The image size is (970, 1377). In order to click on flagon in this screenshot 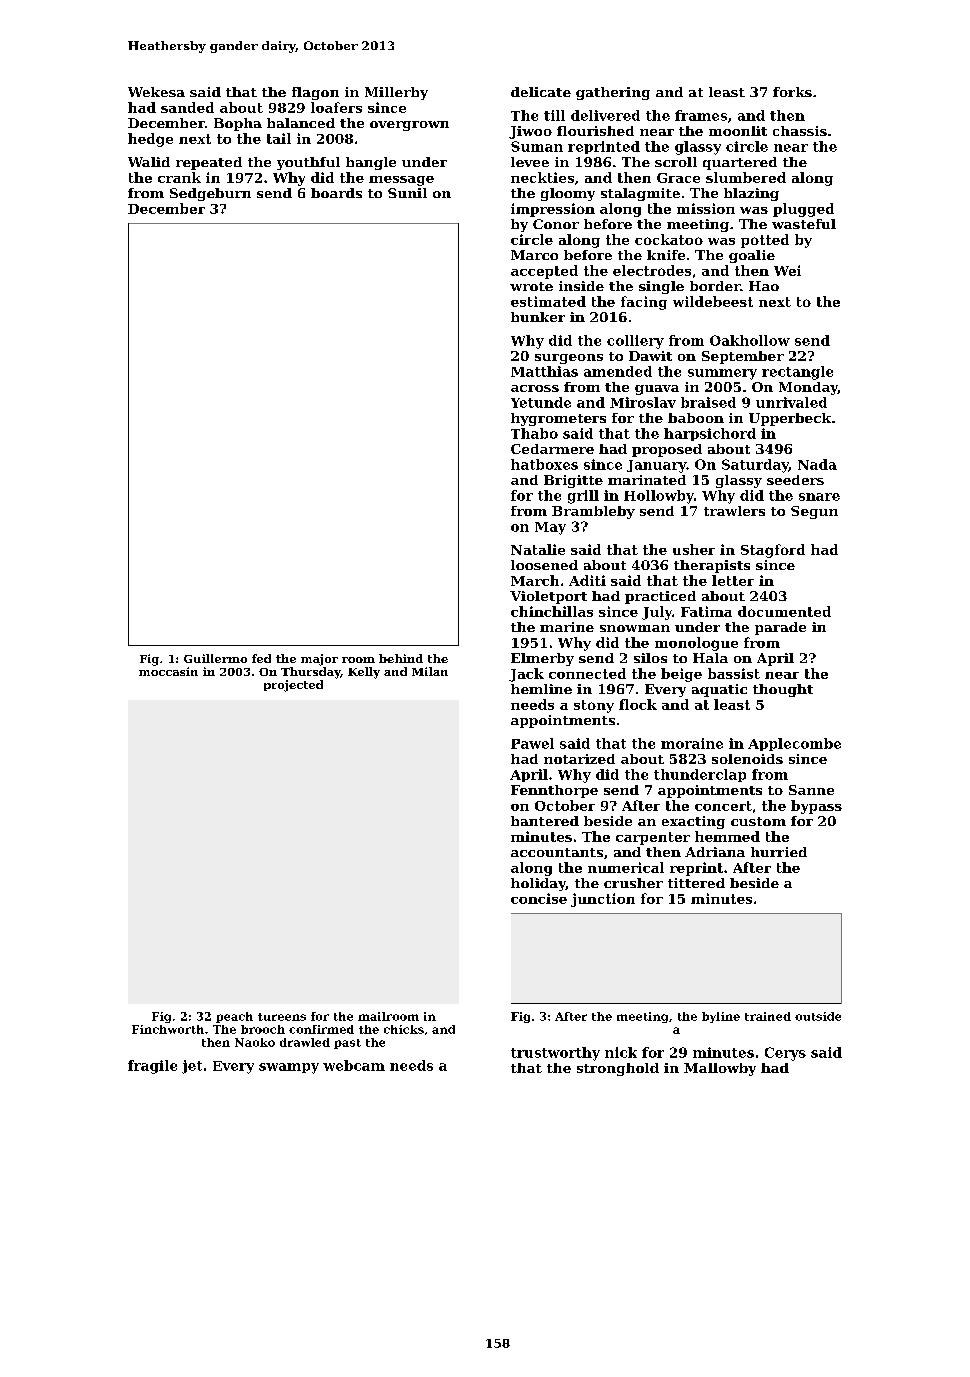, I will do `click(315, 93)`.
